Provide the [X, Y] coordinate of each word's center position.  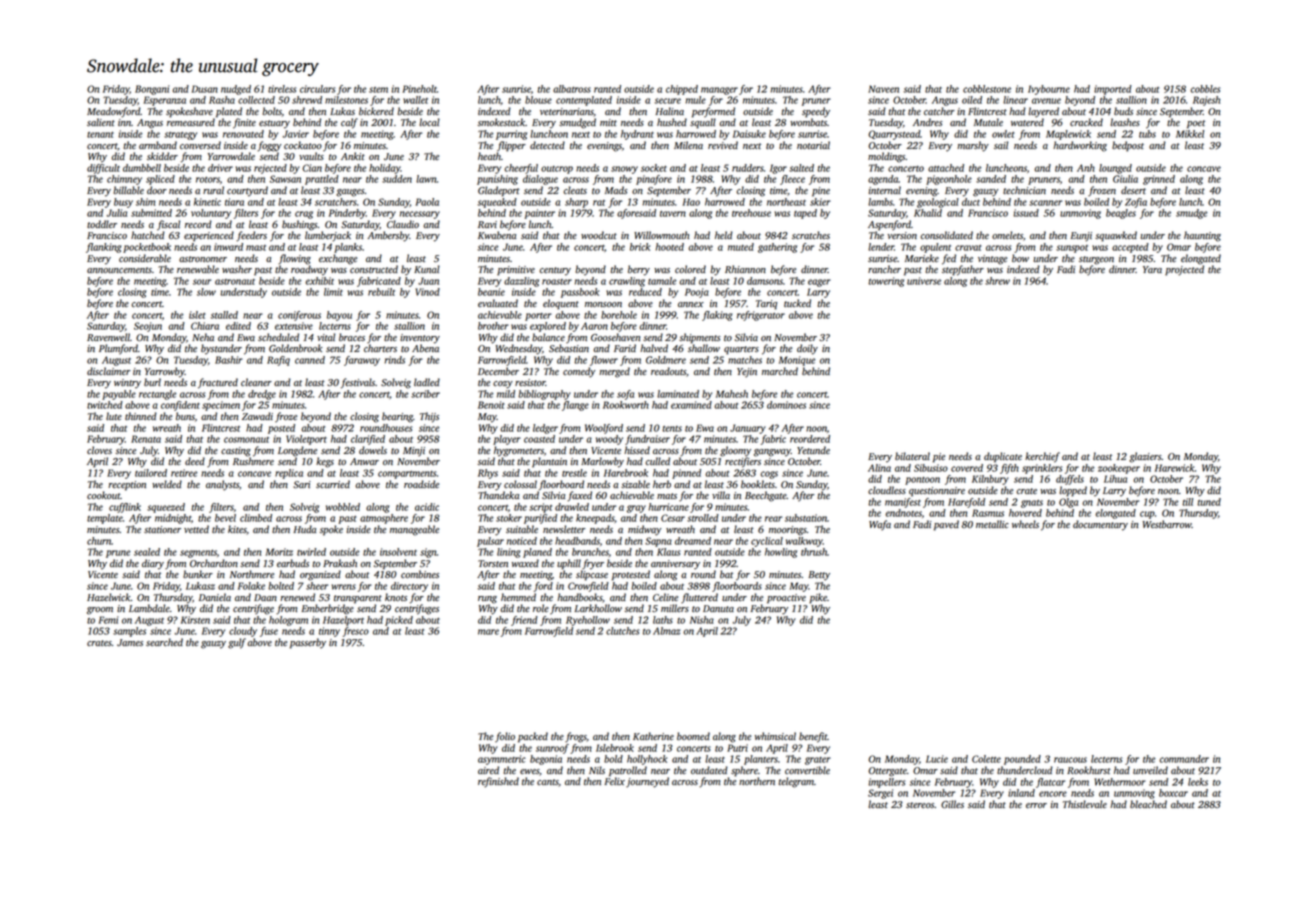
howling [781, 553]
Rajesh [1206, 101]
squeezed [166, 508]
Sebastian [569, 348]
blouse [538, 100]
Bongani [152, 90]
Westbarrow [1167, 524]
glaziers [1145, 457]
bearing [397, 417]
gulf [237, 643]
